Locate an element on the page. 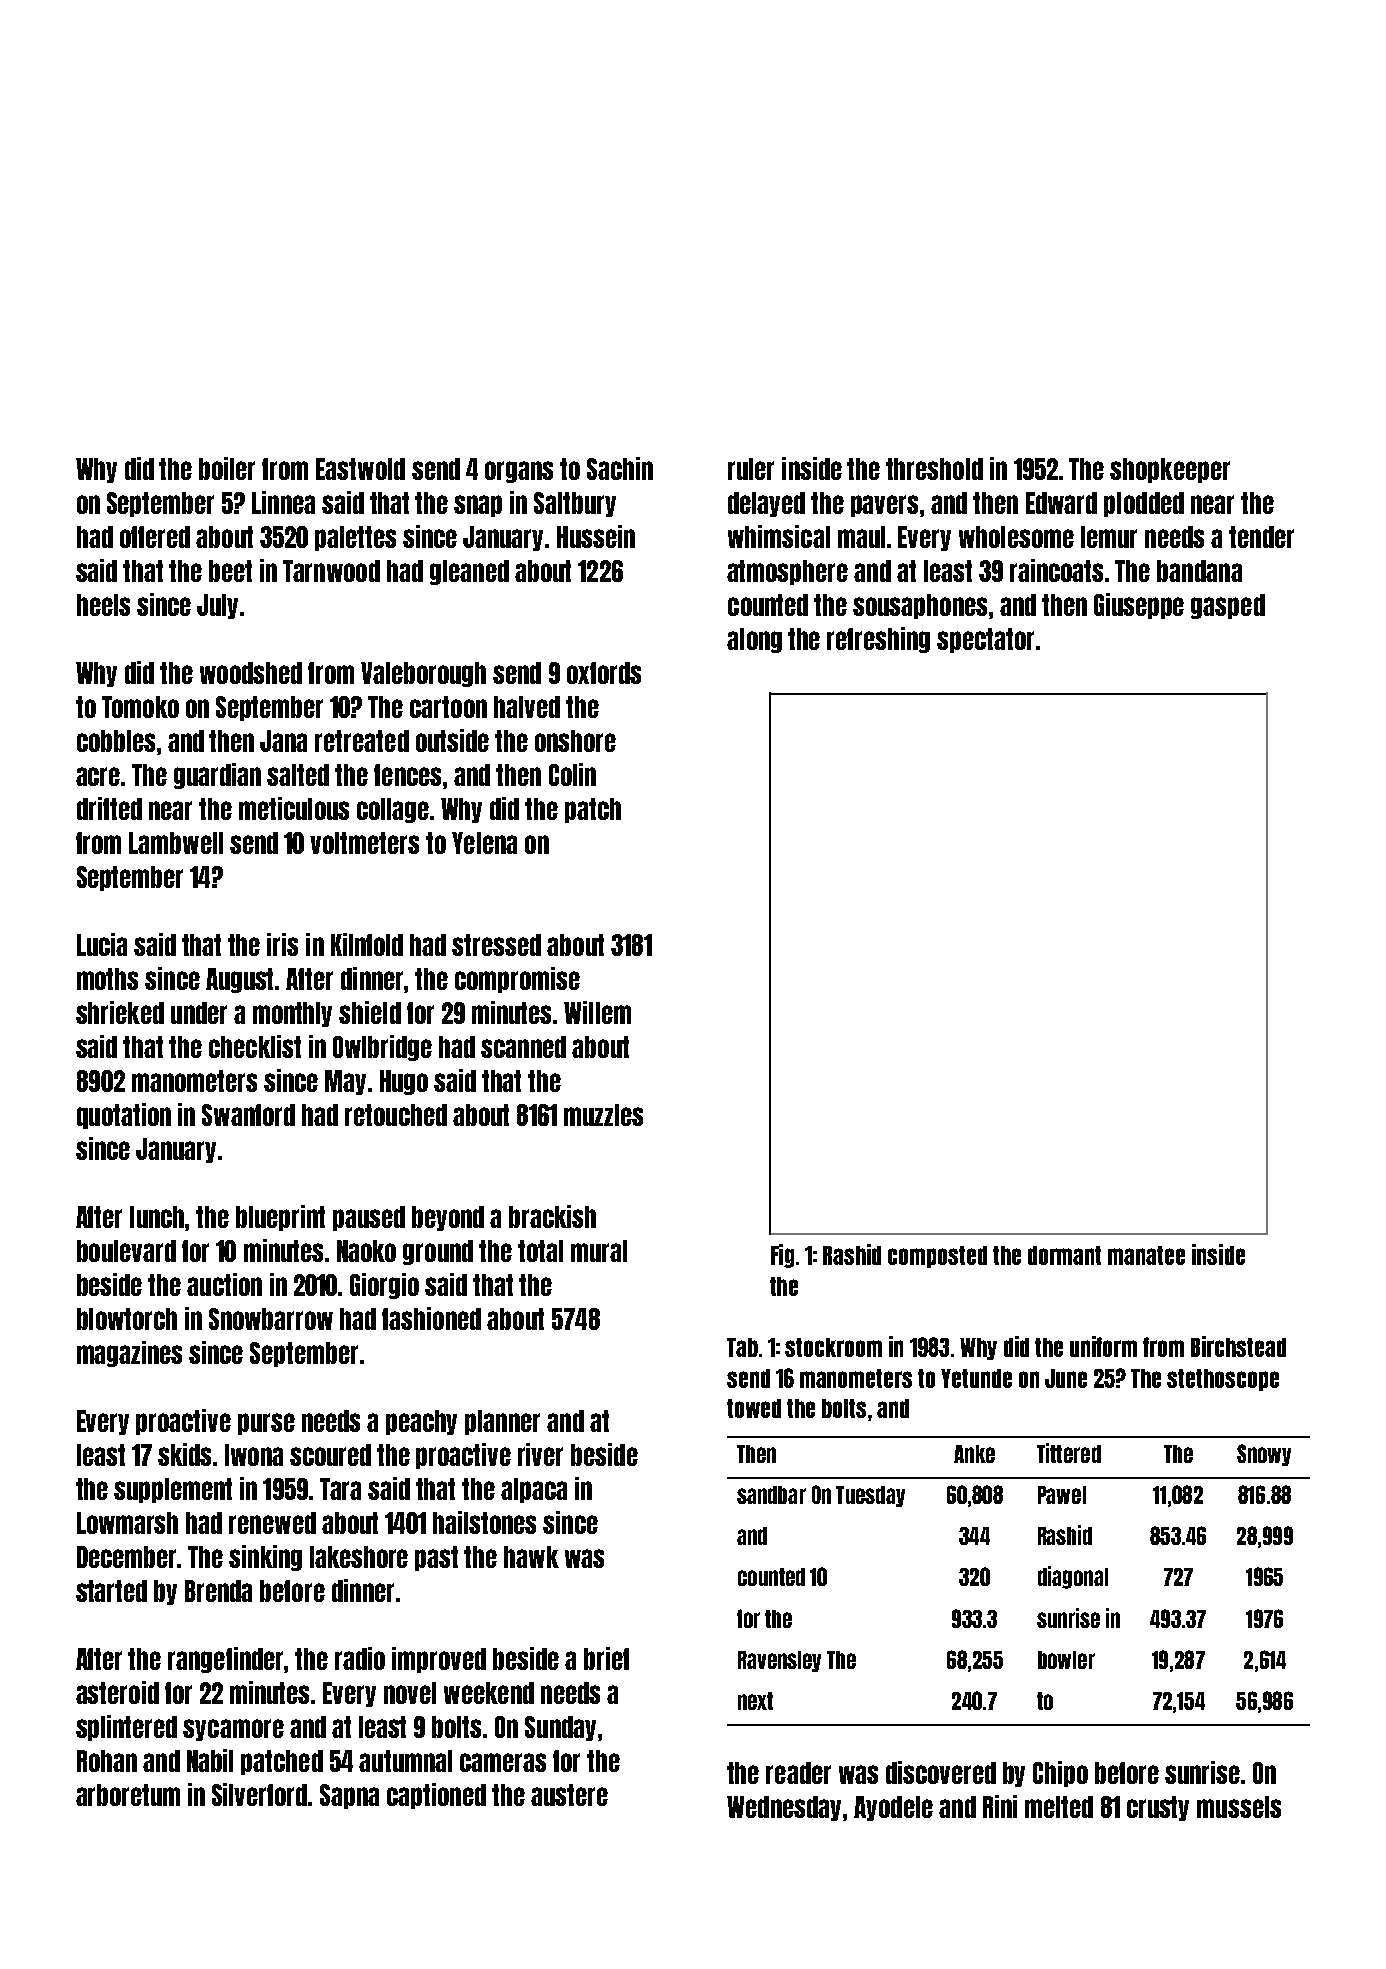  austere is located at coordinates (569, 1795).
